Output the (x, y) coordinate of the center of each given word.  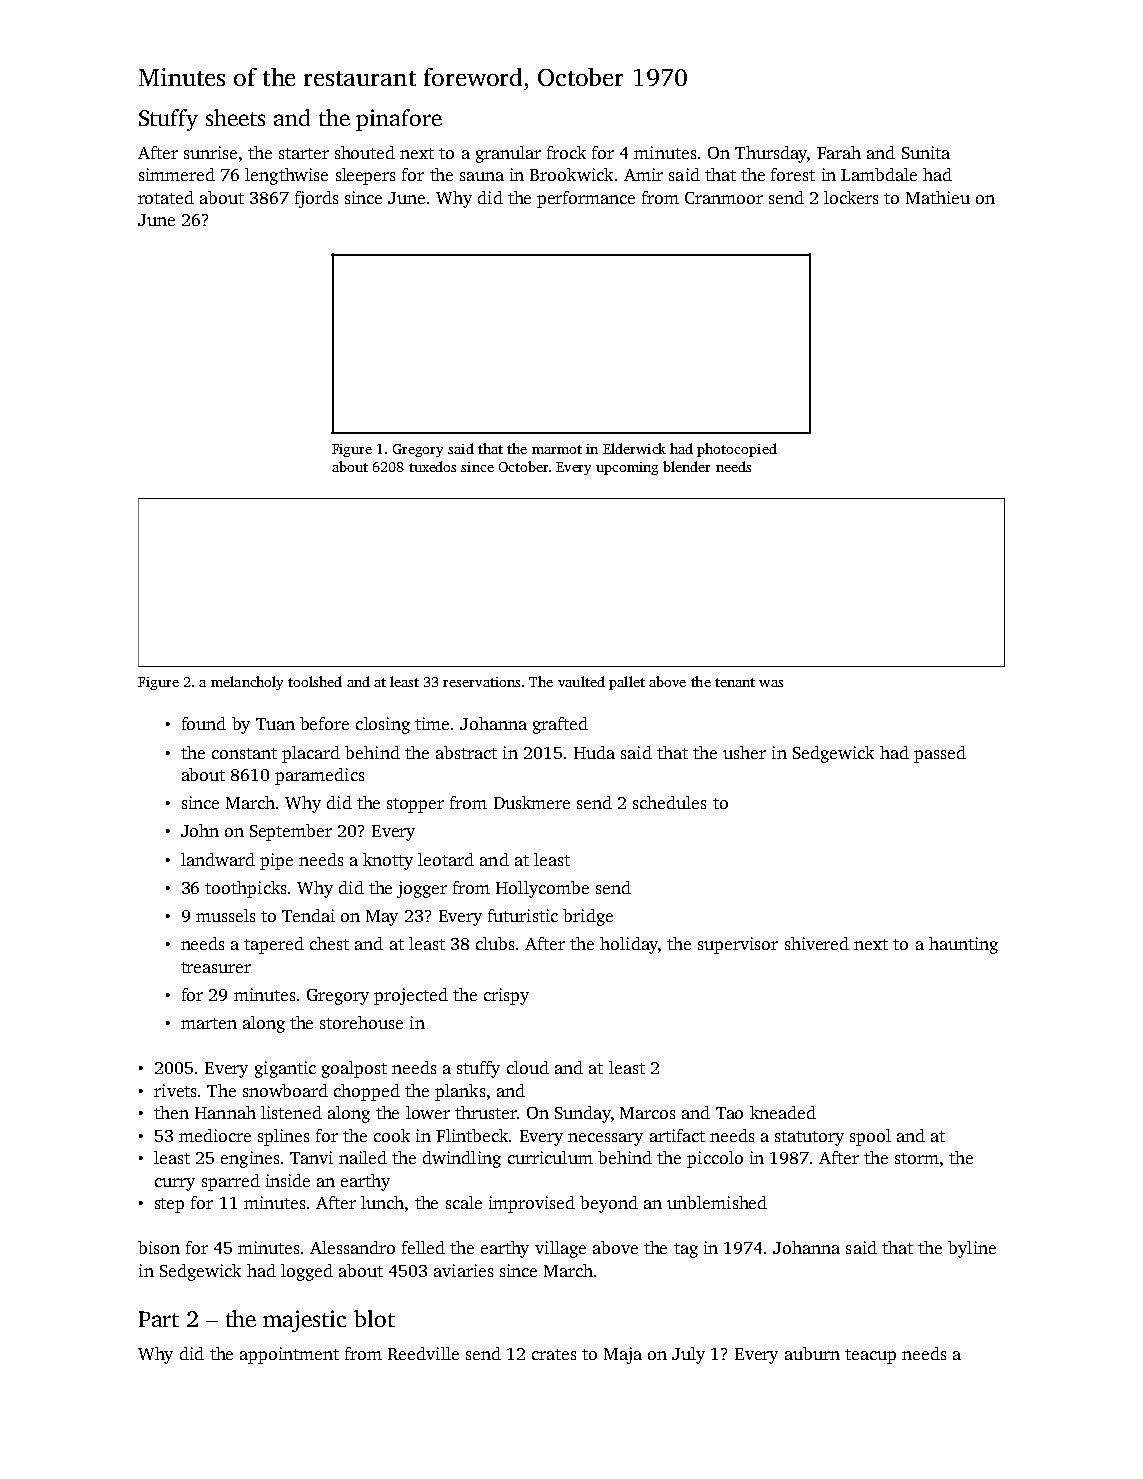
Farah (839, 152)
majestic (304, 1321)
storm (917, 1158)
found (204, 723)
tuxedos (432, 466)
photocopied (737, 450)
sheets (235, 117)
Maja (623, 1355)
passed (940, 754)
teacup (870, 1356)
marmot (557, 449)
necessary (605, 1139)
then (171, 1112)
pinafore (399, 120)
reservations (481, 682)
